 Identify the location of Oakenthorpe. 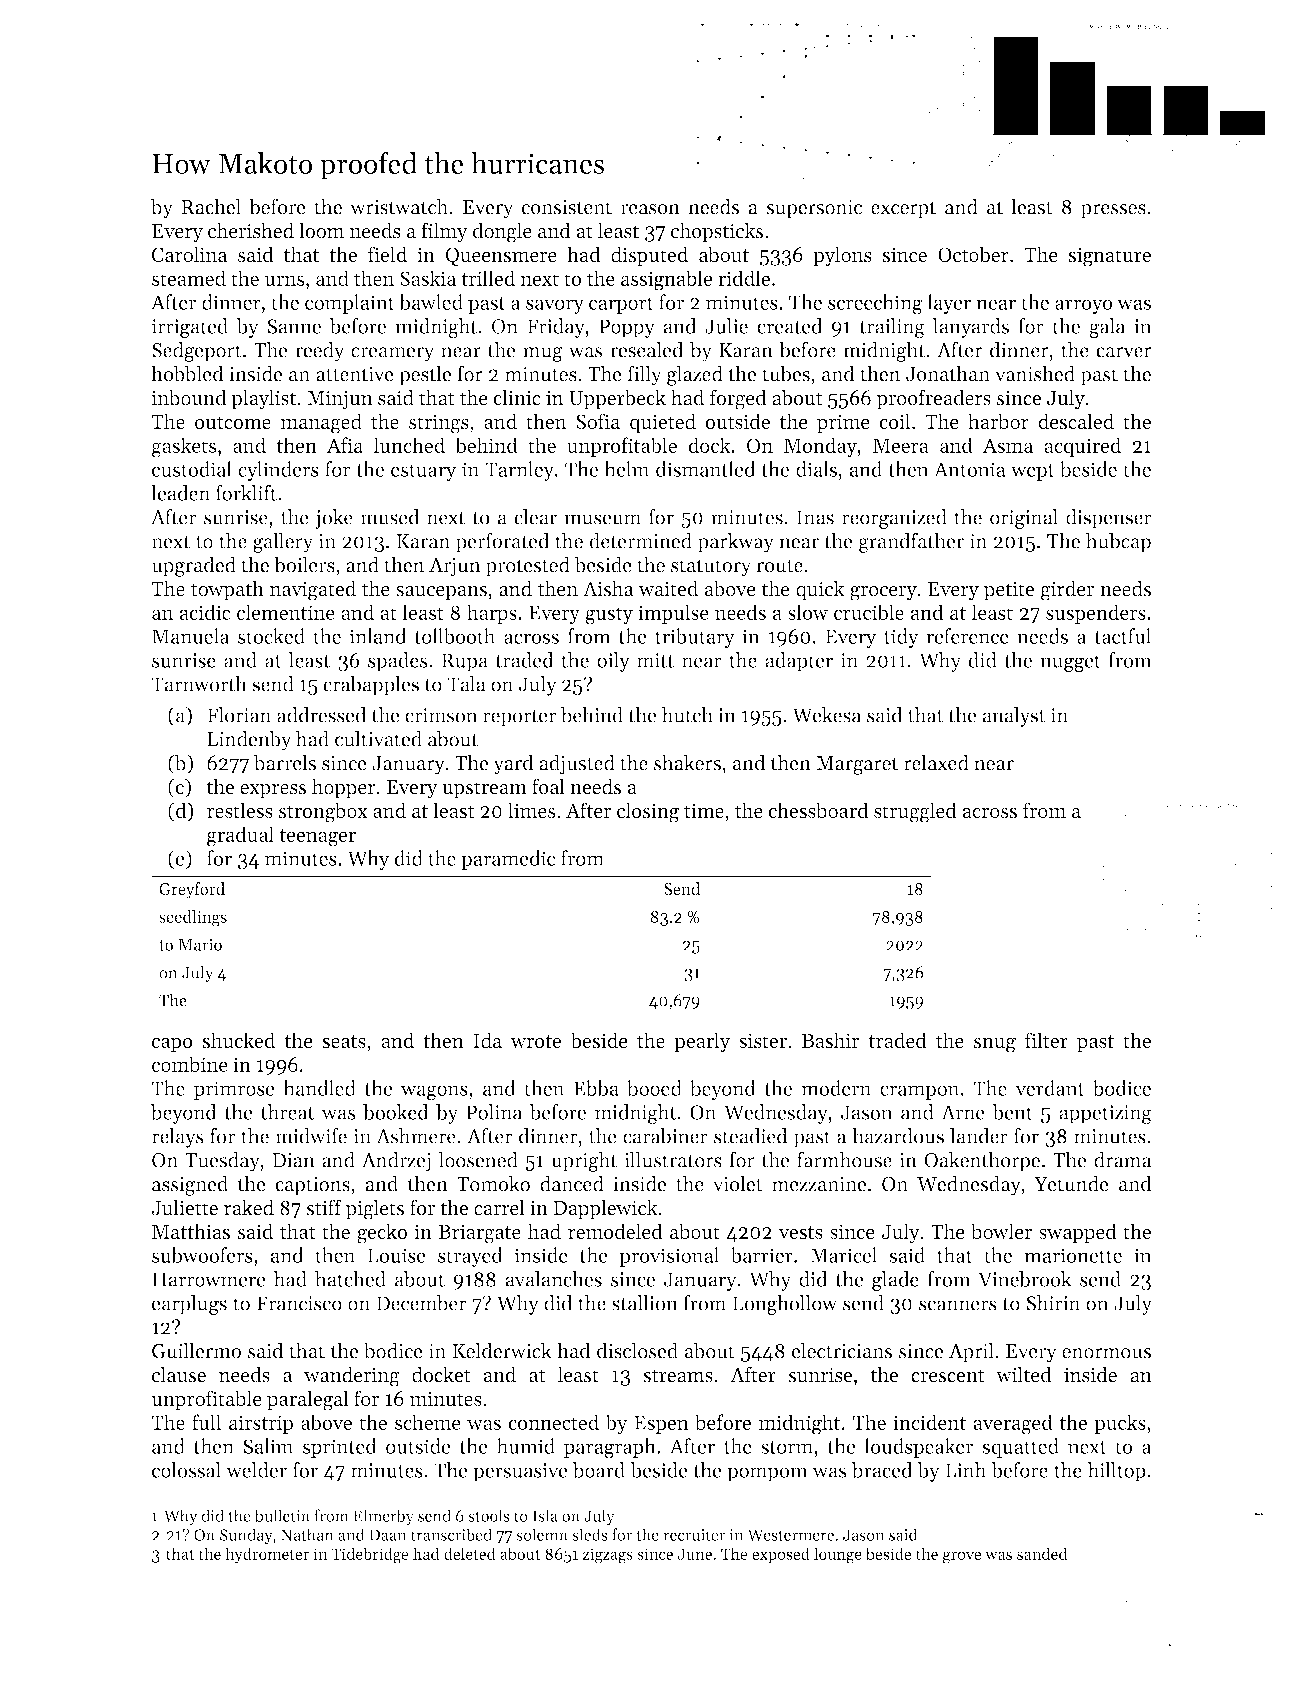
(982, 1162).
